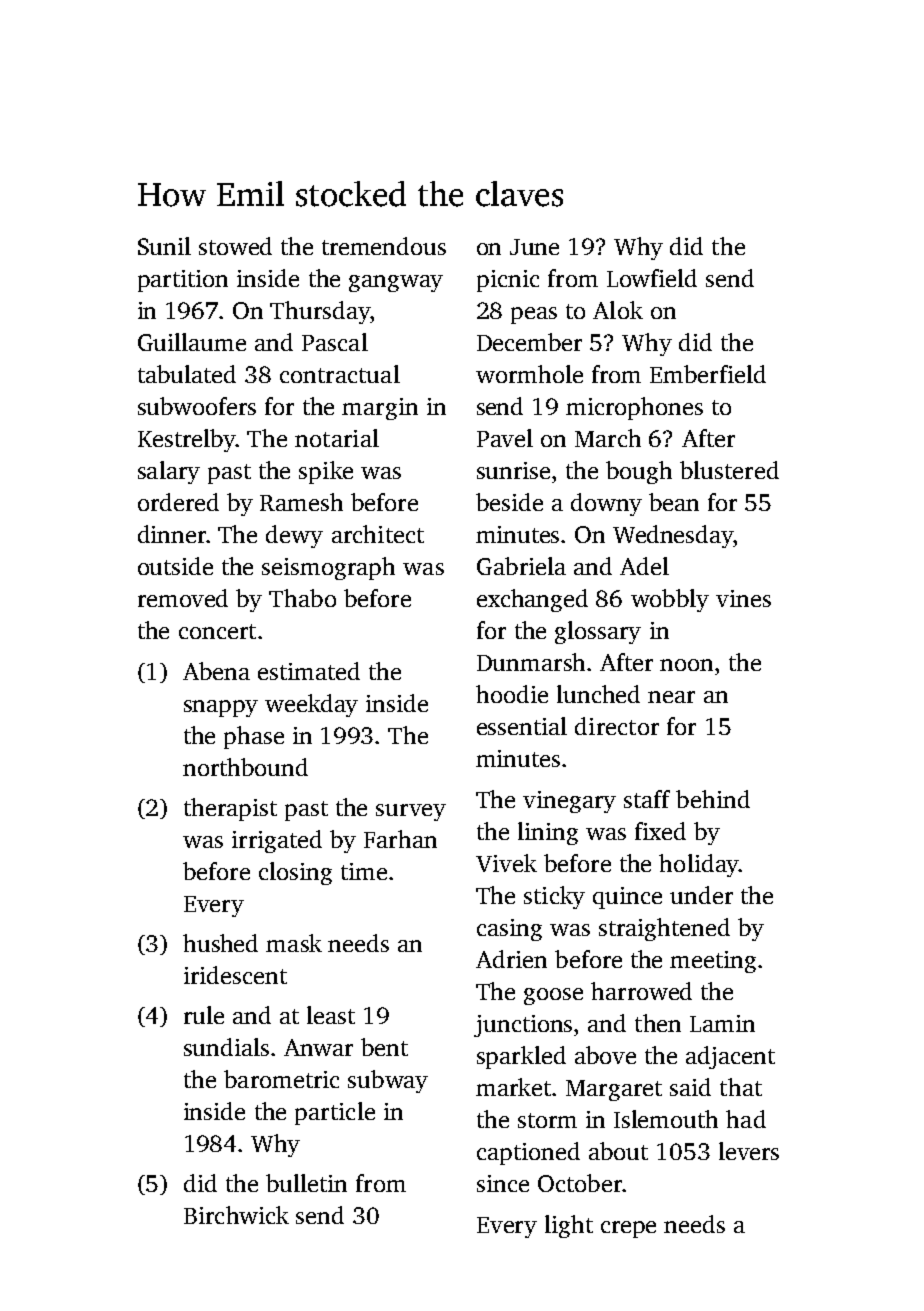 The height and width of the screenshot is (1311, 924). Describe the element at coordinates (652, 278) in the screenshot. I see `Lowfield` at that location.
